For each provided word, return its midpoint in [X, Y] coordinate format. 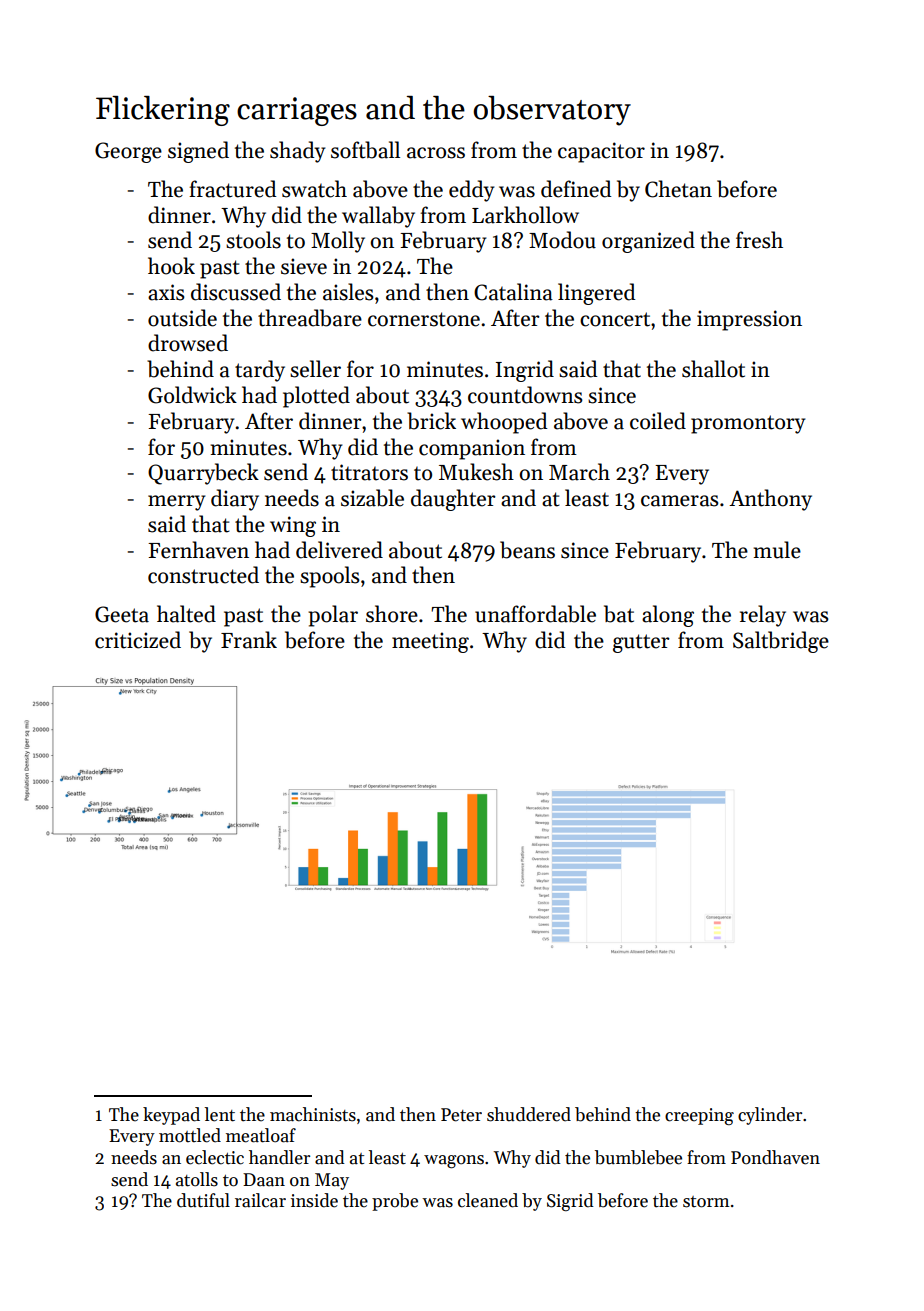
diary [235, 500]
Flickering [163, 111]
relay [763, 616]
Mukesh [476, 472]
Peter [461, 1115]
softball [365, 150]
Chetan [678, 189]
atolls [197, 1179]
